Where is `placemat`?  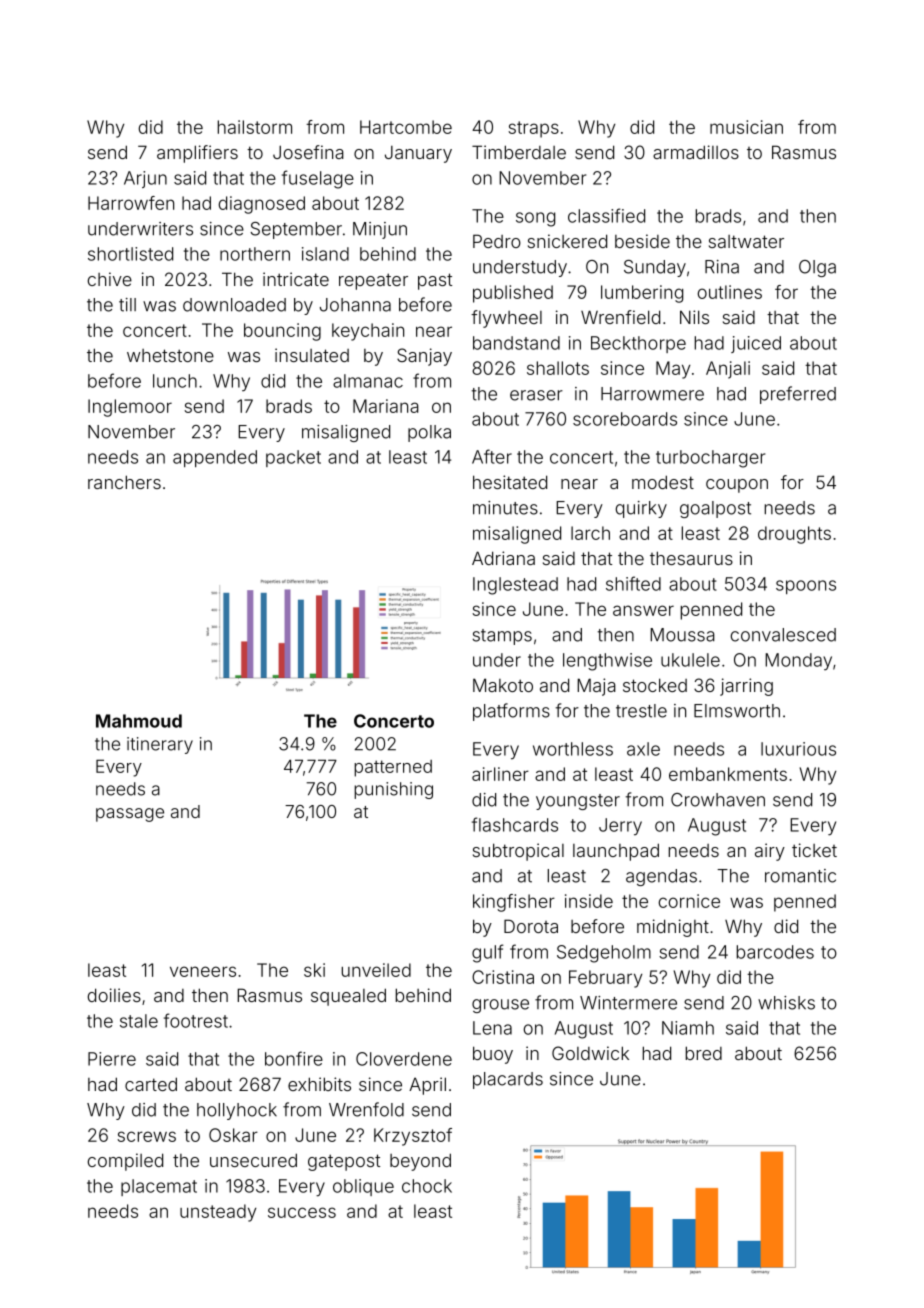 placemat is located at coordinates (159, 1187).
